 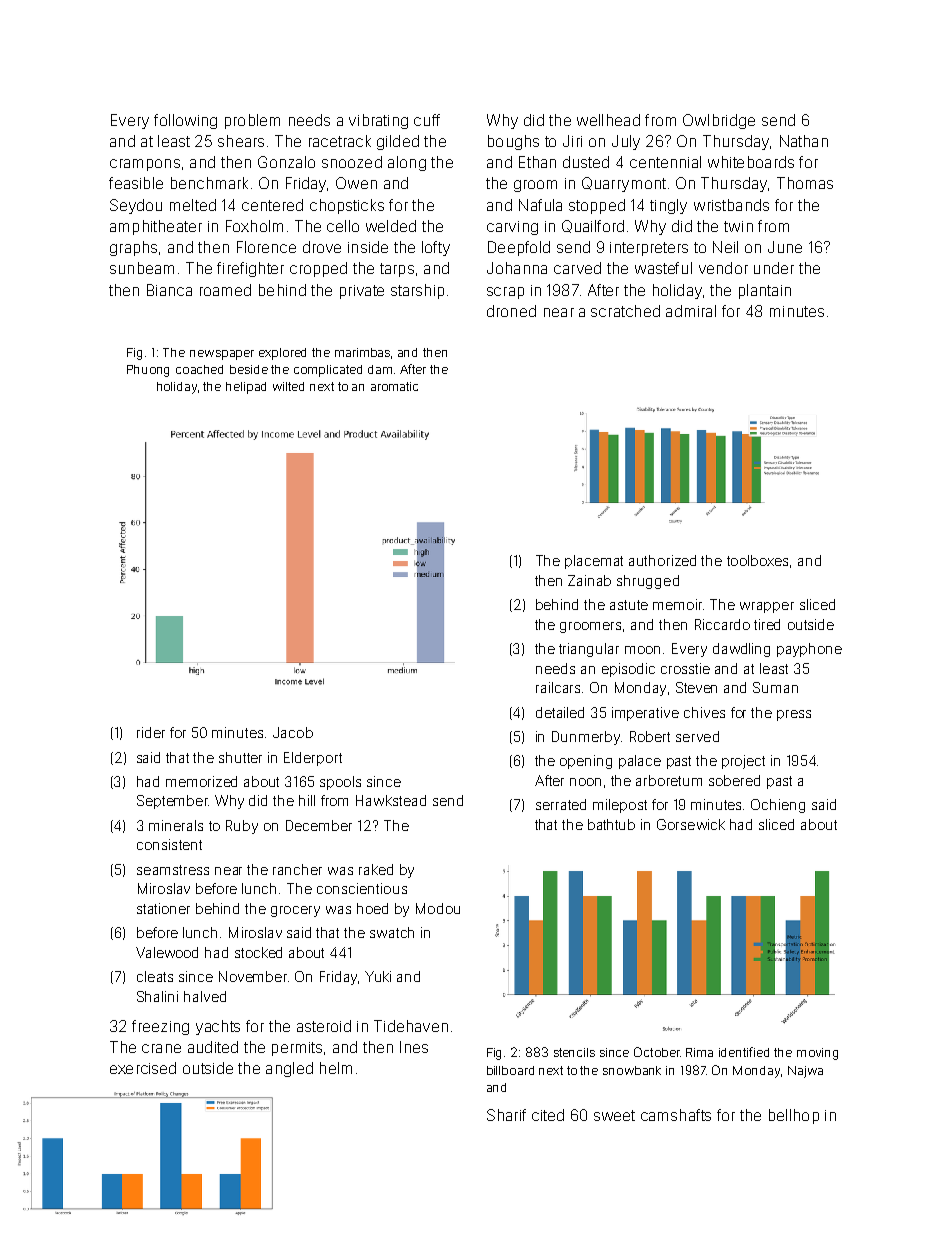 What do you see at coordinates (719, 121) in the screenshot?
I see `Owlbridge` at bounding box center [719, 121].
